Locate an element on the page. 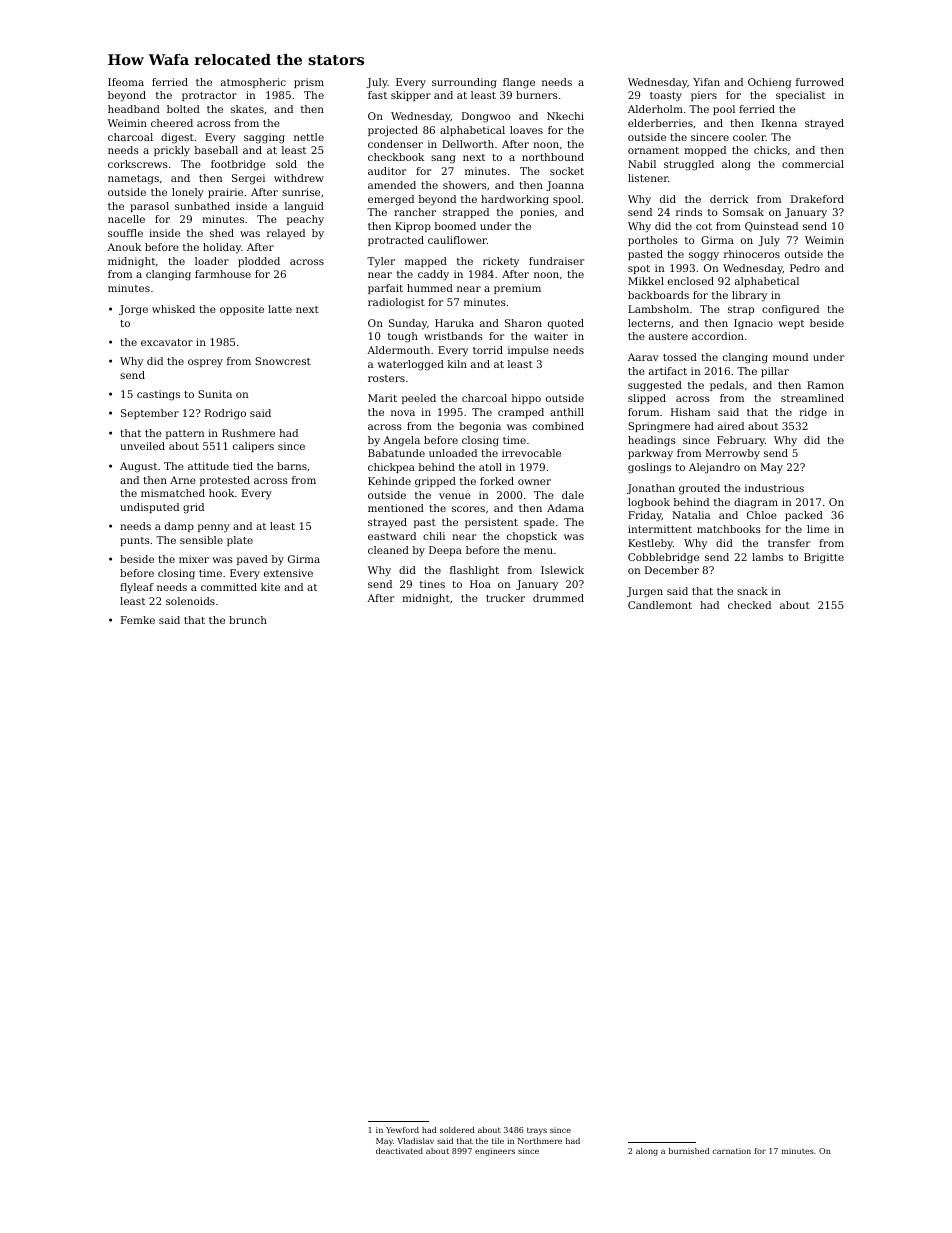 The image size is (952, 1233). nettle is located at coordinates (309, 137).
